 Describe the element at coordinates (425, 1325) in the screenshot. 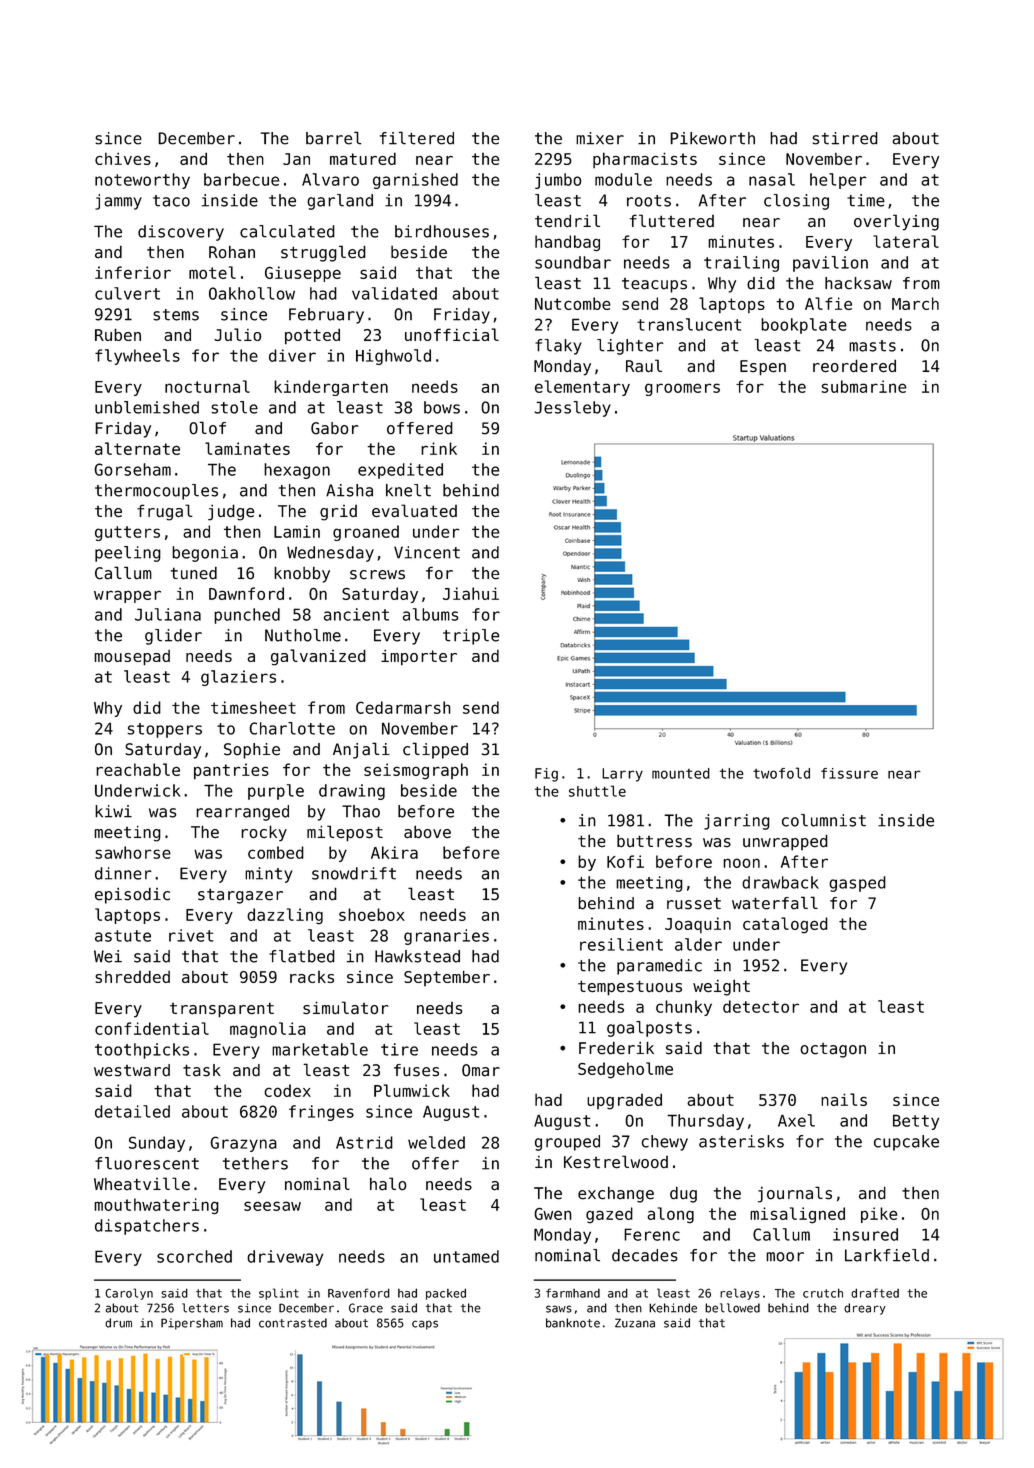

I see `caps` at that location.
